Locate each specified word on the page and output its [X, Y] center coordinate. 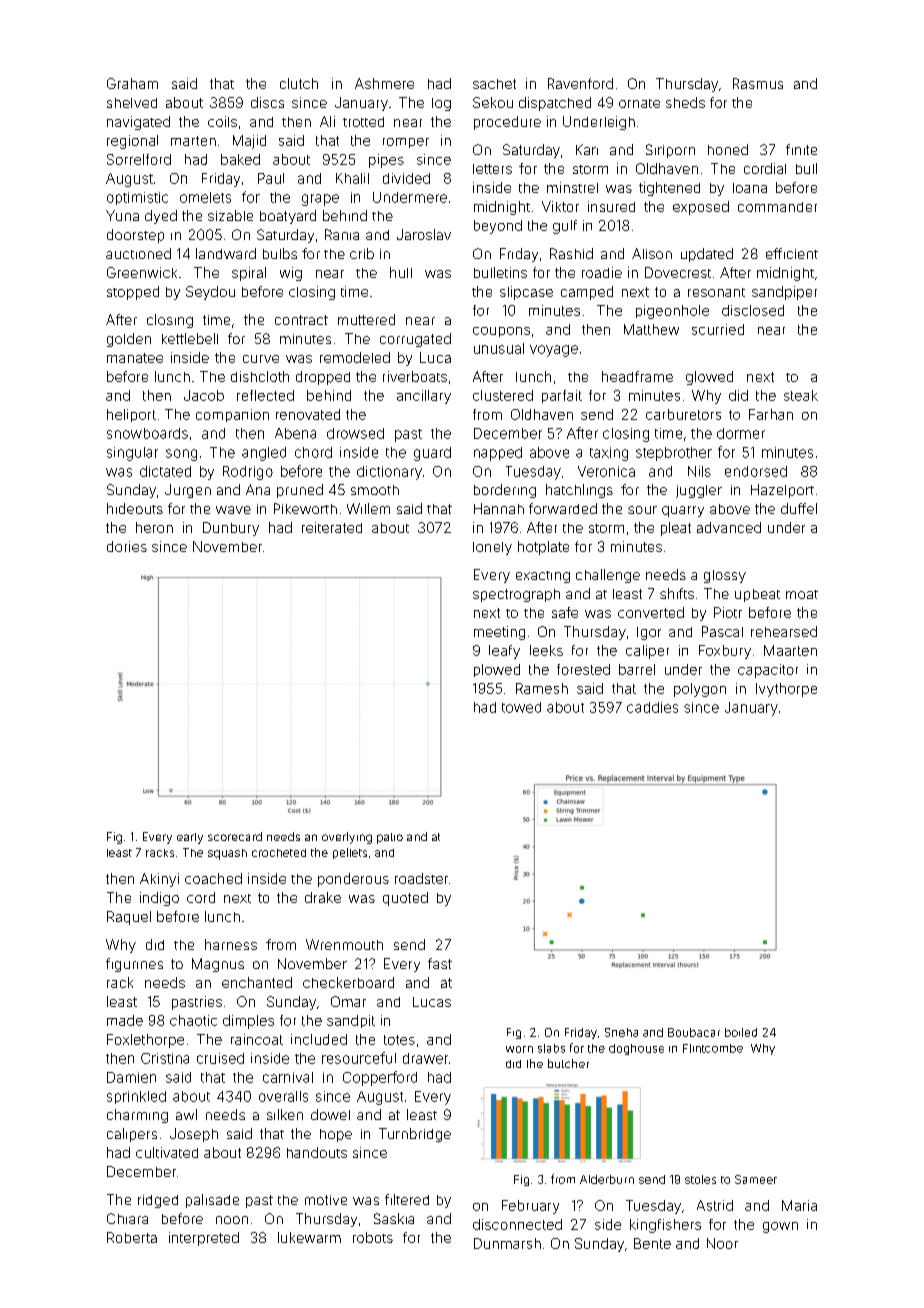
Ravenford [580, 83]
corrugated [415, 340]
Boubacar [694, 1032]
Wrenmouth [344, 944]
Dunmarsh [507, 1243]
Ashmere [384, 83]
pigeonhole [672, 312]
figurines [134, 965]
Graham [132, 83]
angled [264, 454]
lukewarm [309, 1237]
